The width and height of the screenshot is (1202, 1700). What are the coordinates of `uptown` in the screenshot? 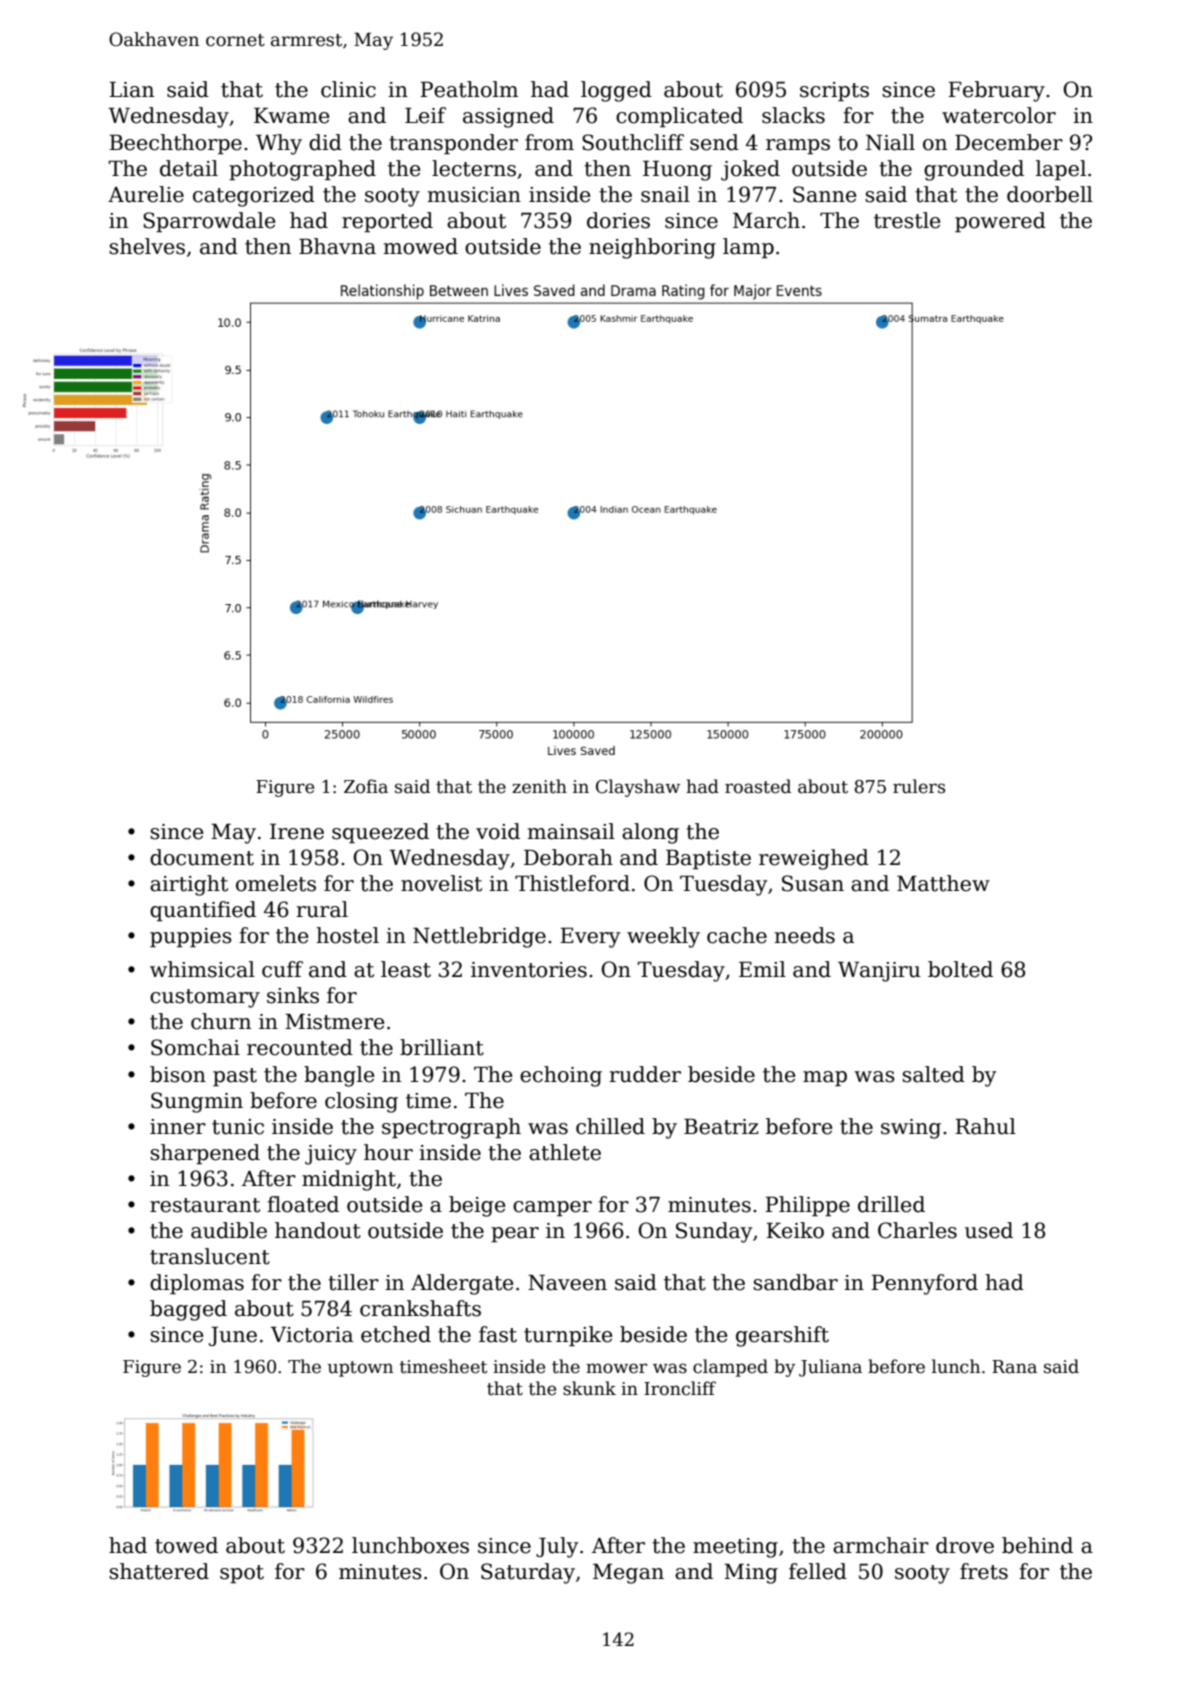 It's located at (360, 1369).
